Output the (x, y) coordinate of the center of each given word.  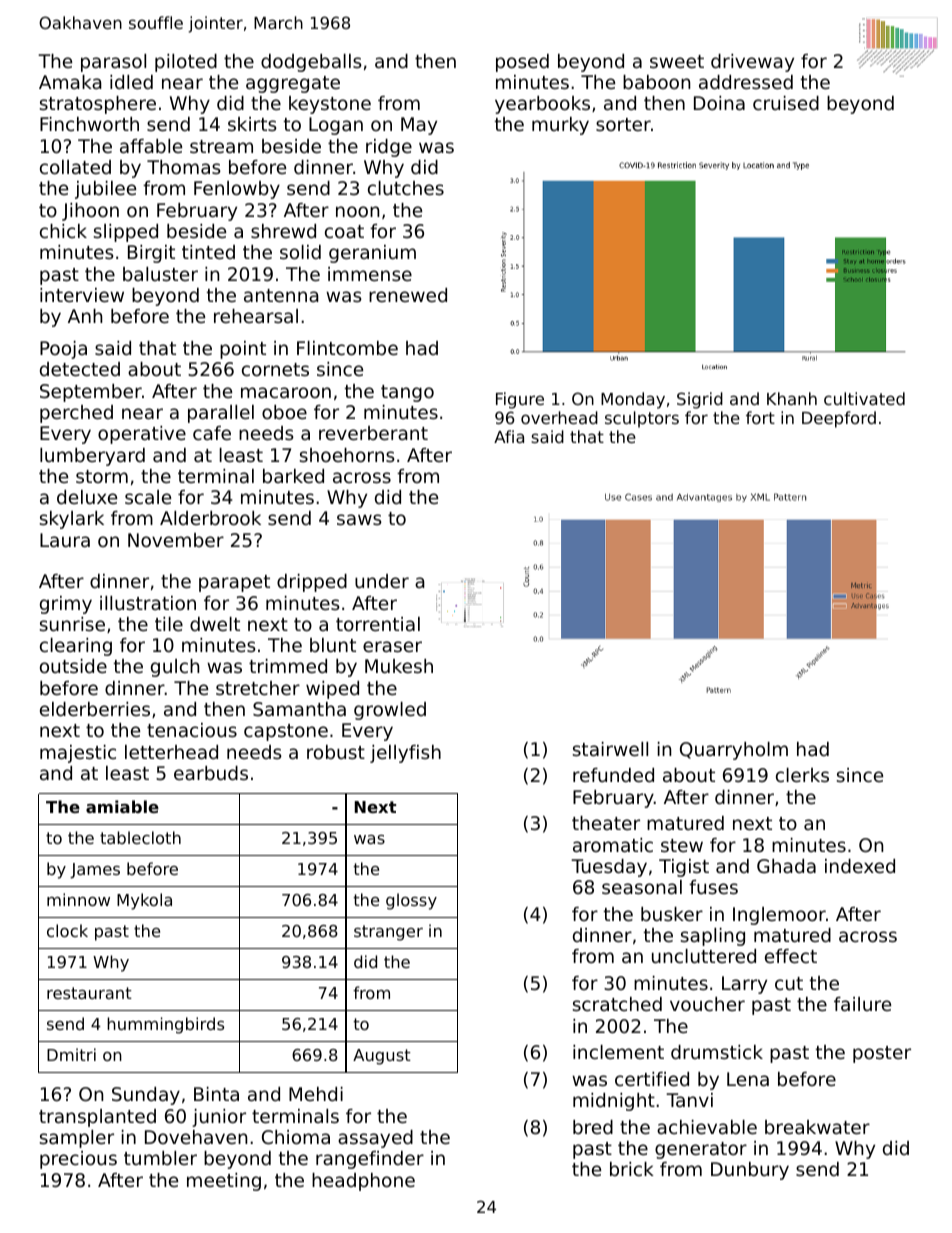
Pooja (63, 350)
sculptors (642, 419)
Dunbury (750, 1171)
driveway (752, 63)
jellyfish (405, 754)
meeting (224, 1182)
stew (682, 845)
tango (407, 393)
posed (522, 63)
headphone (363, 1182)
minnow (78, 899)
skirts (252, 124)
